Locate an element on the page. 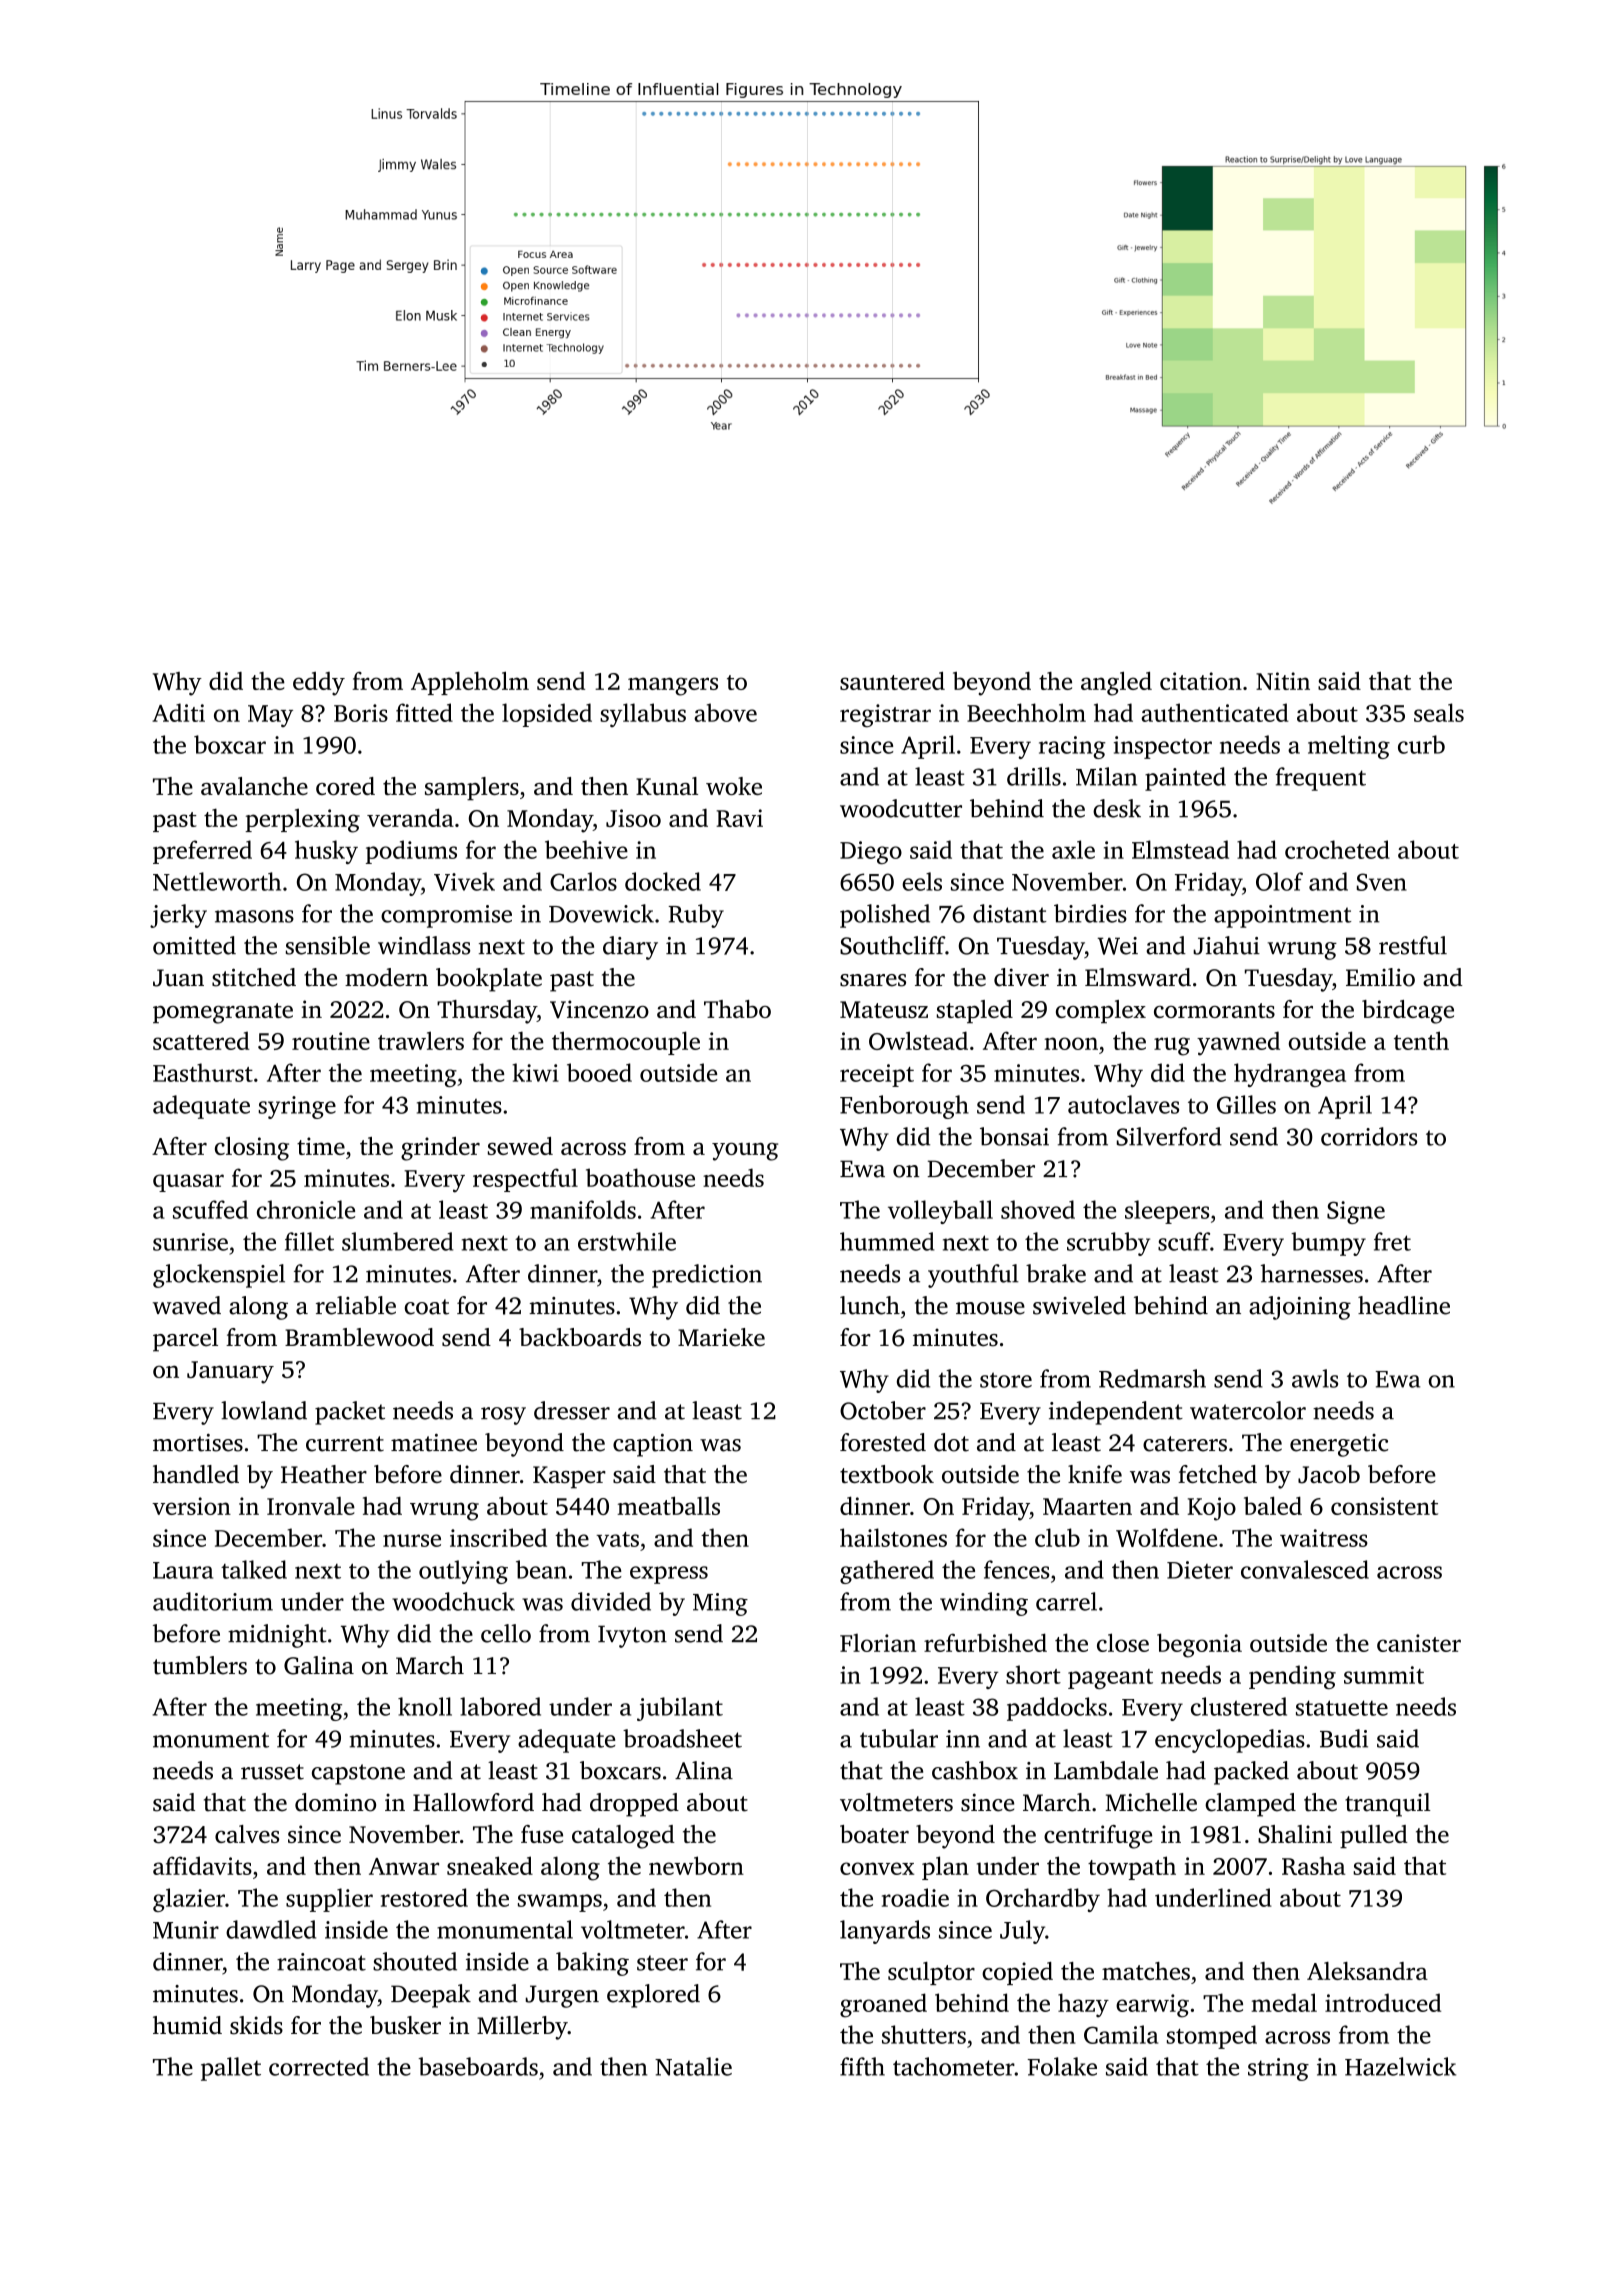  energetic is located at coordinates (1339, 1445).
